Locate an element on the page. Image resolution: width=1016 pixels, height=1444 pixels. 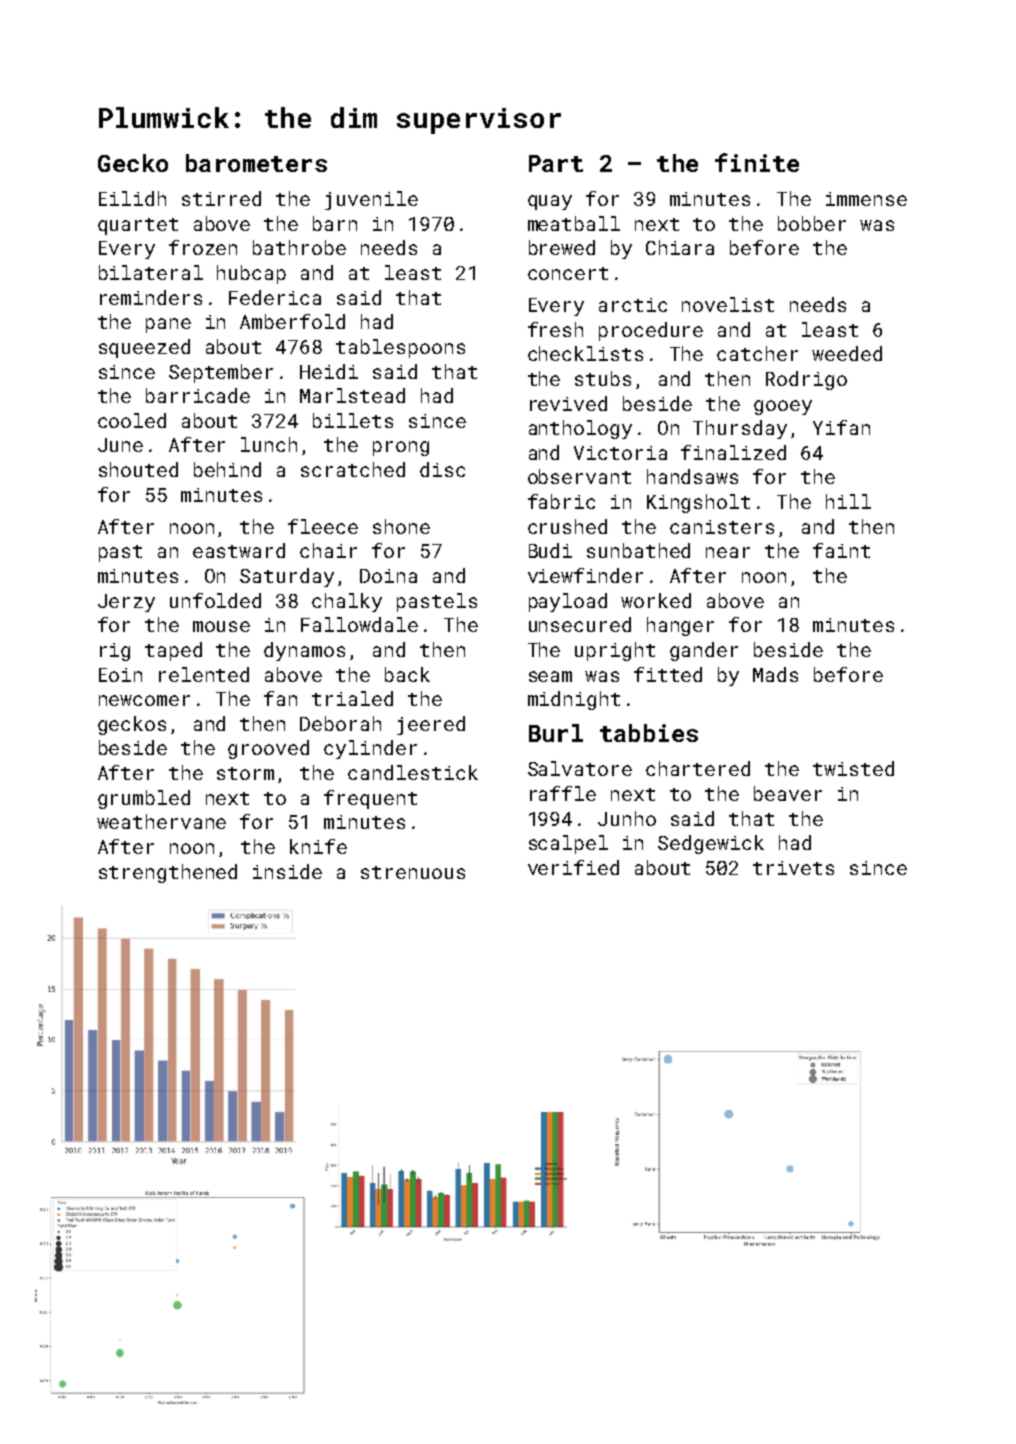
Jerzy is located at coordinates (126, 603).
